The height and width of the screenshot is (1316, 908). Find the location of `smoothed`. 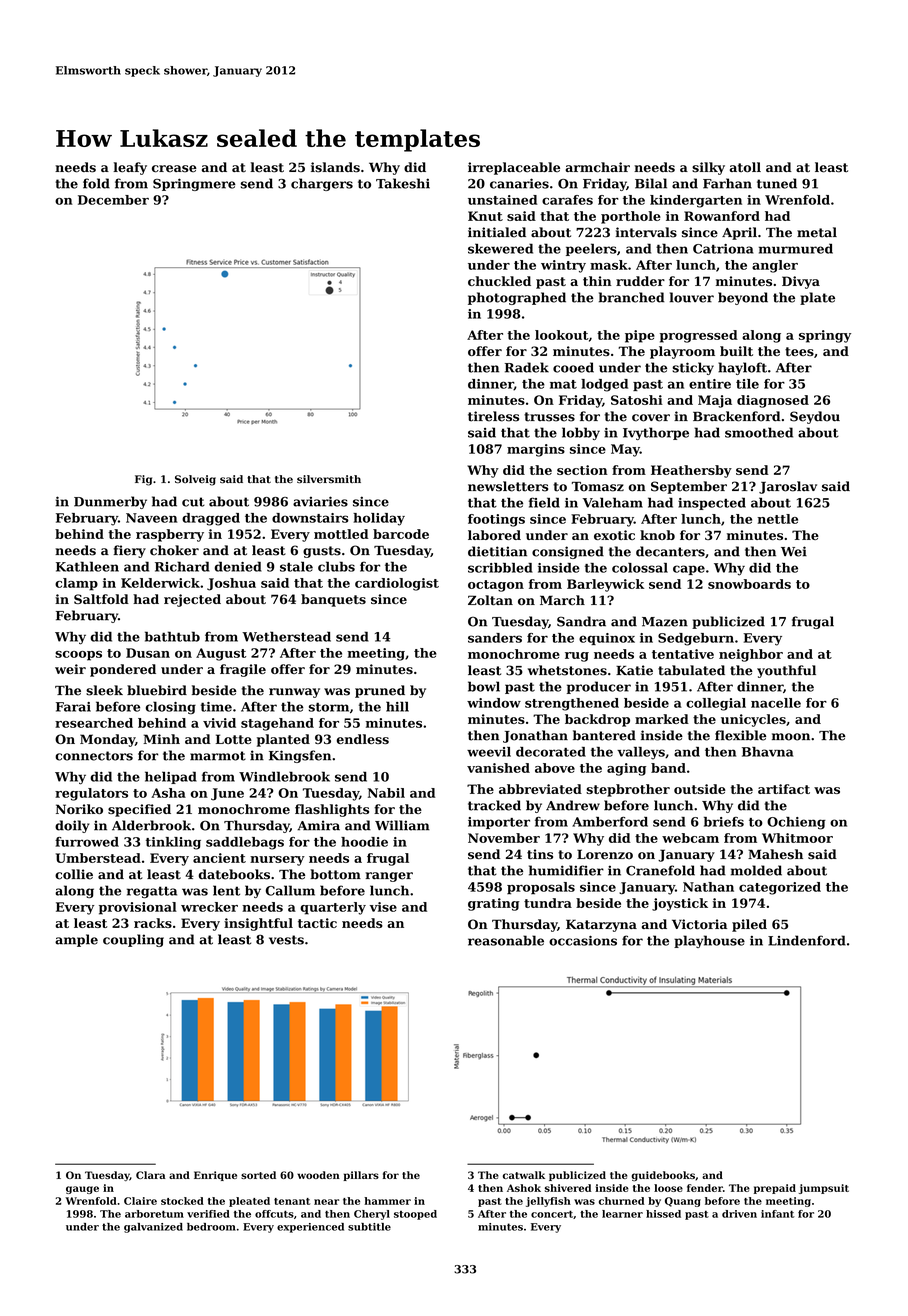

smoothed is located at coordinates (759, 432).
